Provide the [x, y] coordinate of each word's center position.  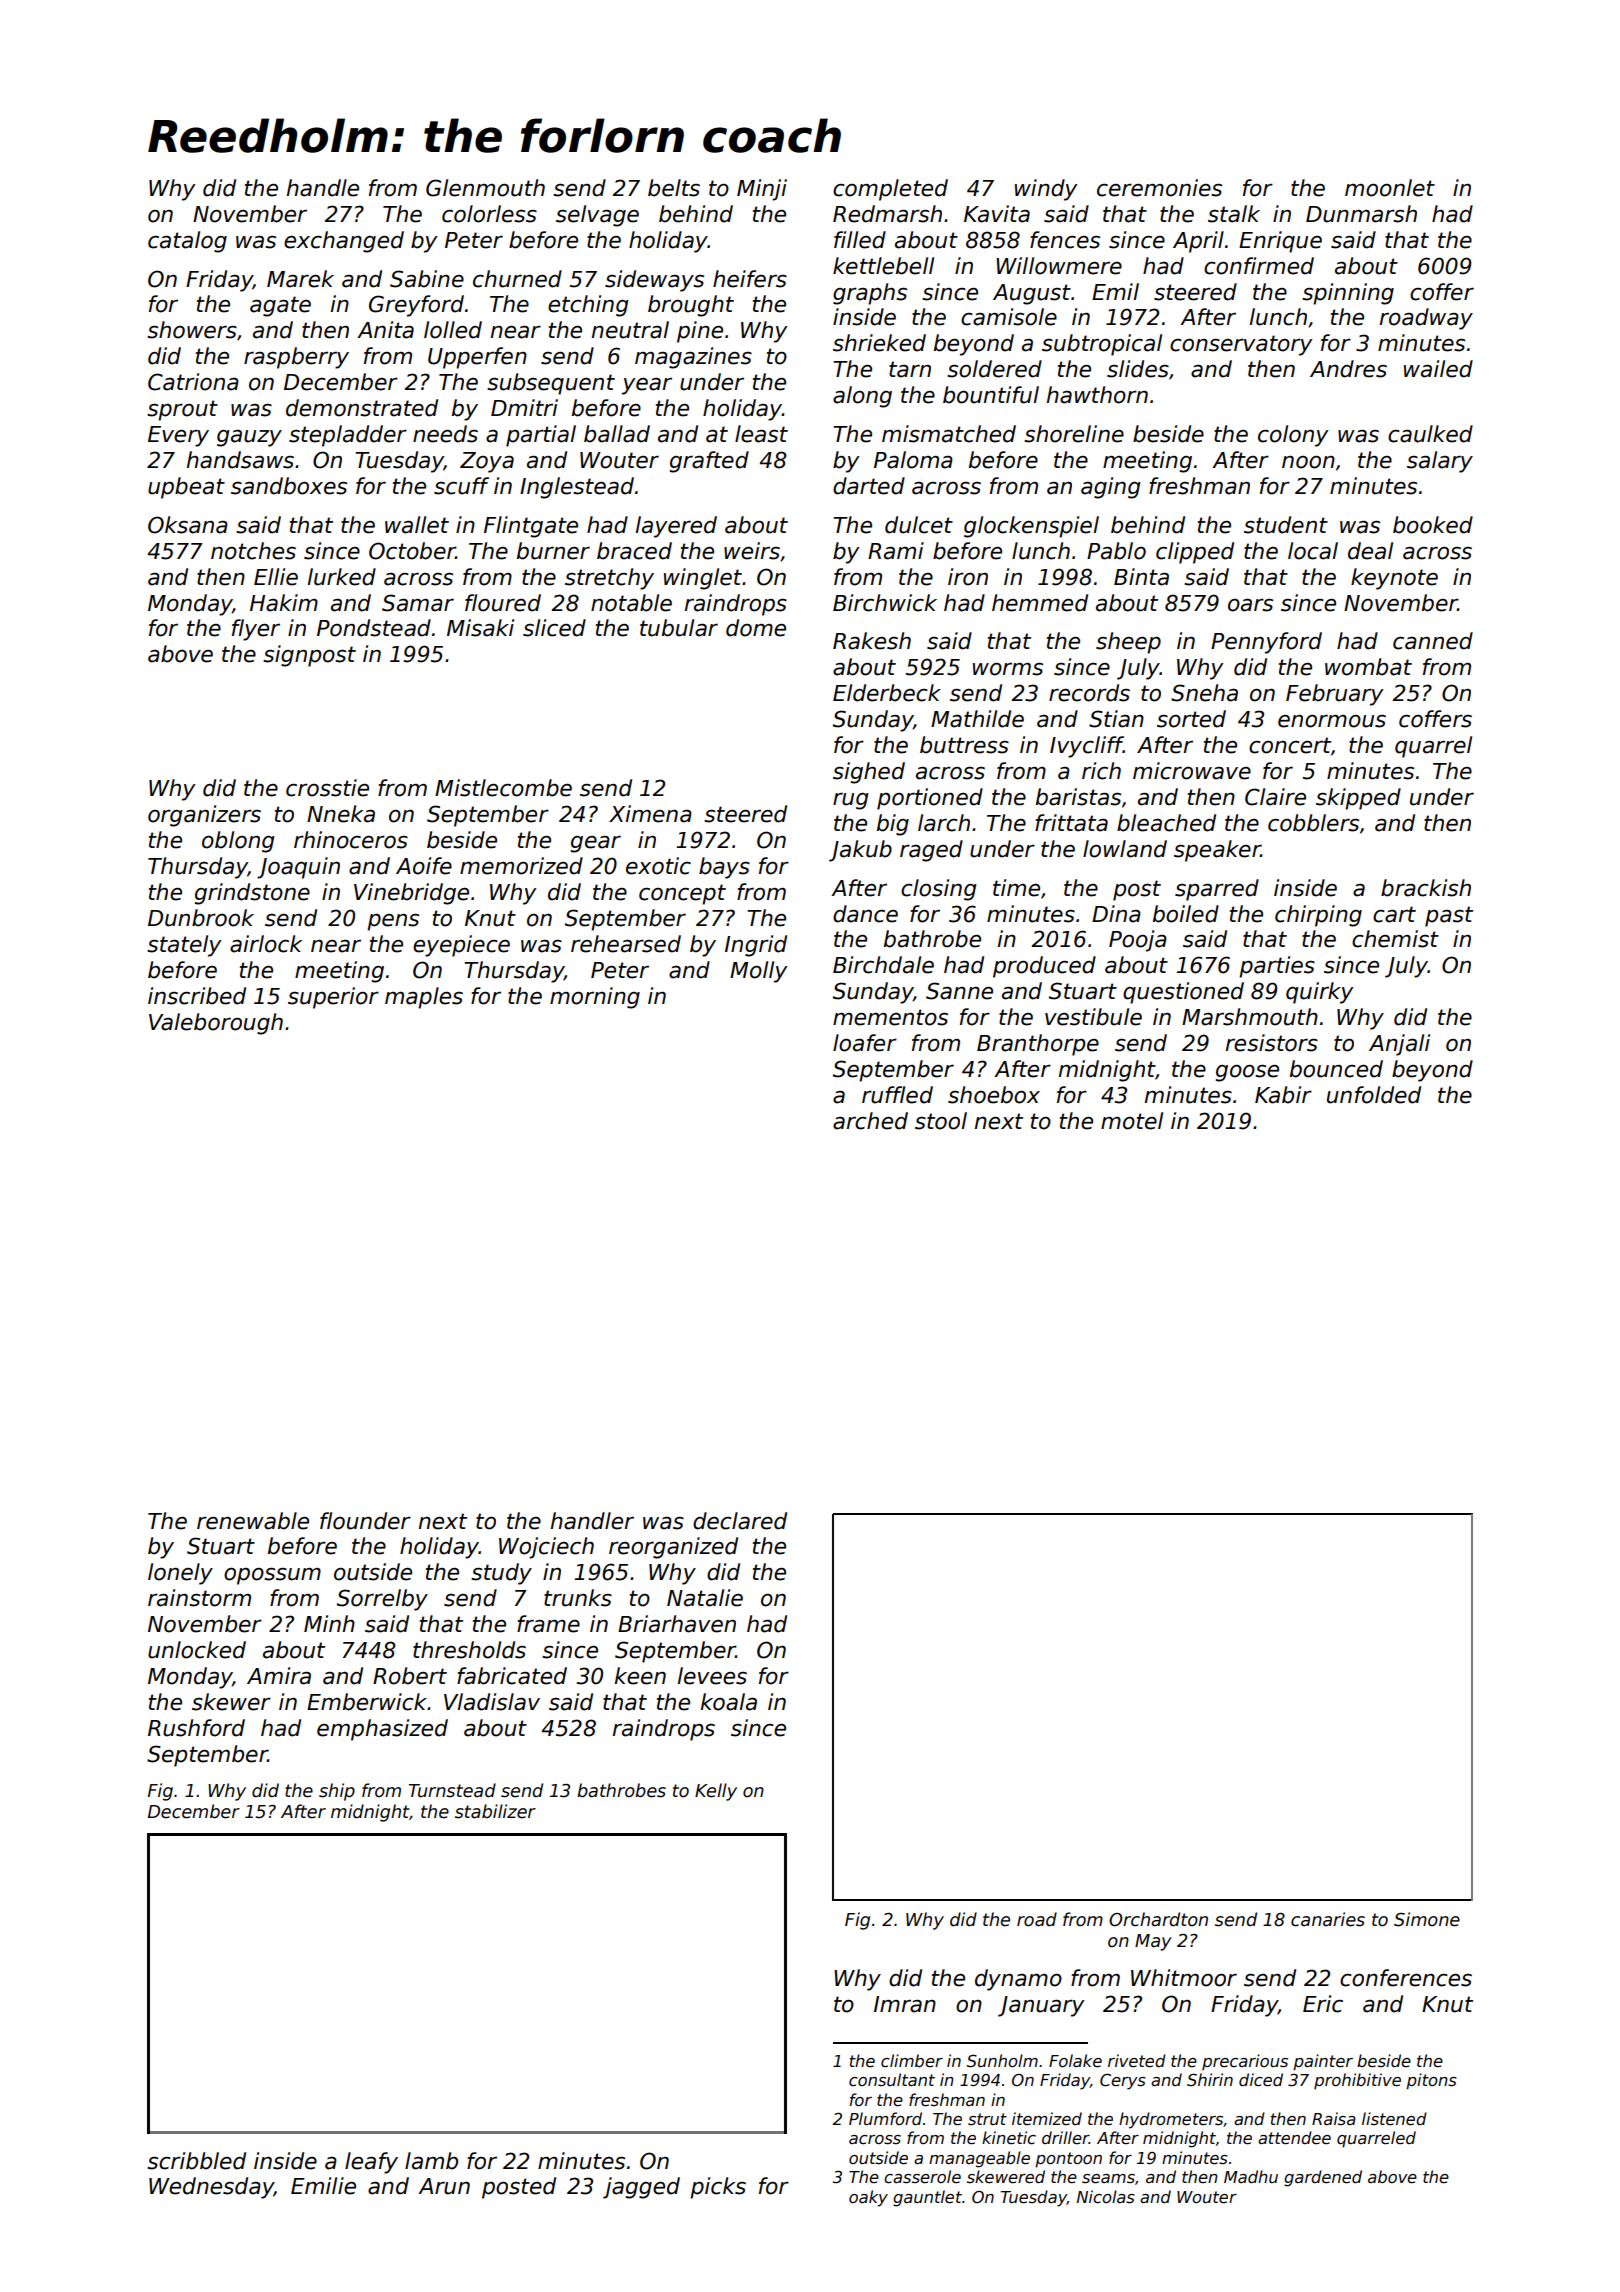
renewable [253, 1521]
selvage [597, 216]
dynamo [1018, 1980]
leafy [371, 2163]
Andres [1348, 369]
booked [1433, 525]
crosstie [327, 788]
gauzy [249, 438]
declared [740, 1521]
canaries [1328, 1919]
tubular [679, 628]
